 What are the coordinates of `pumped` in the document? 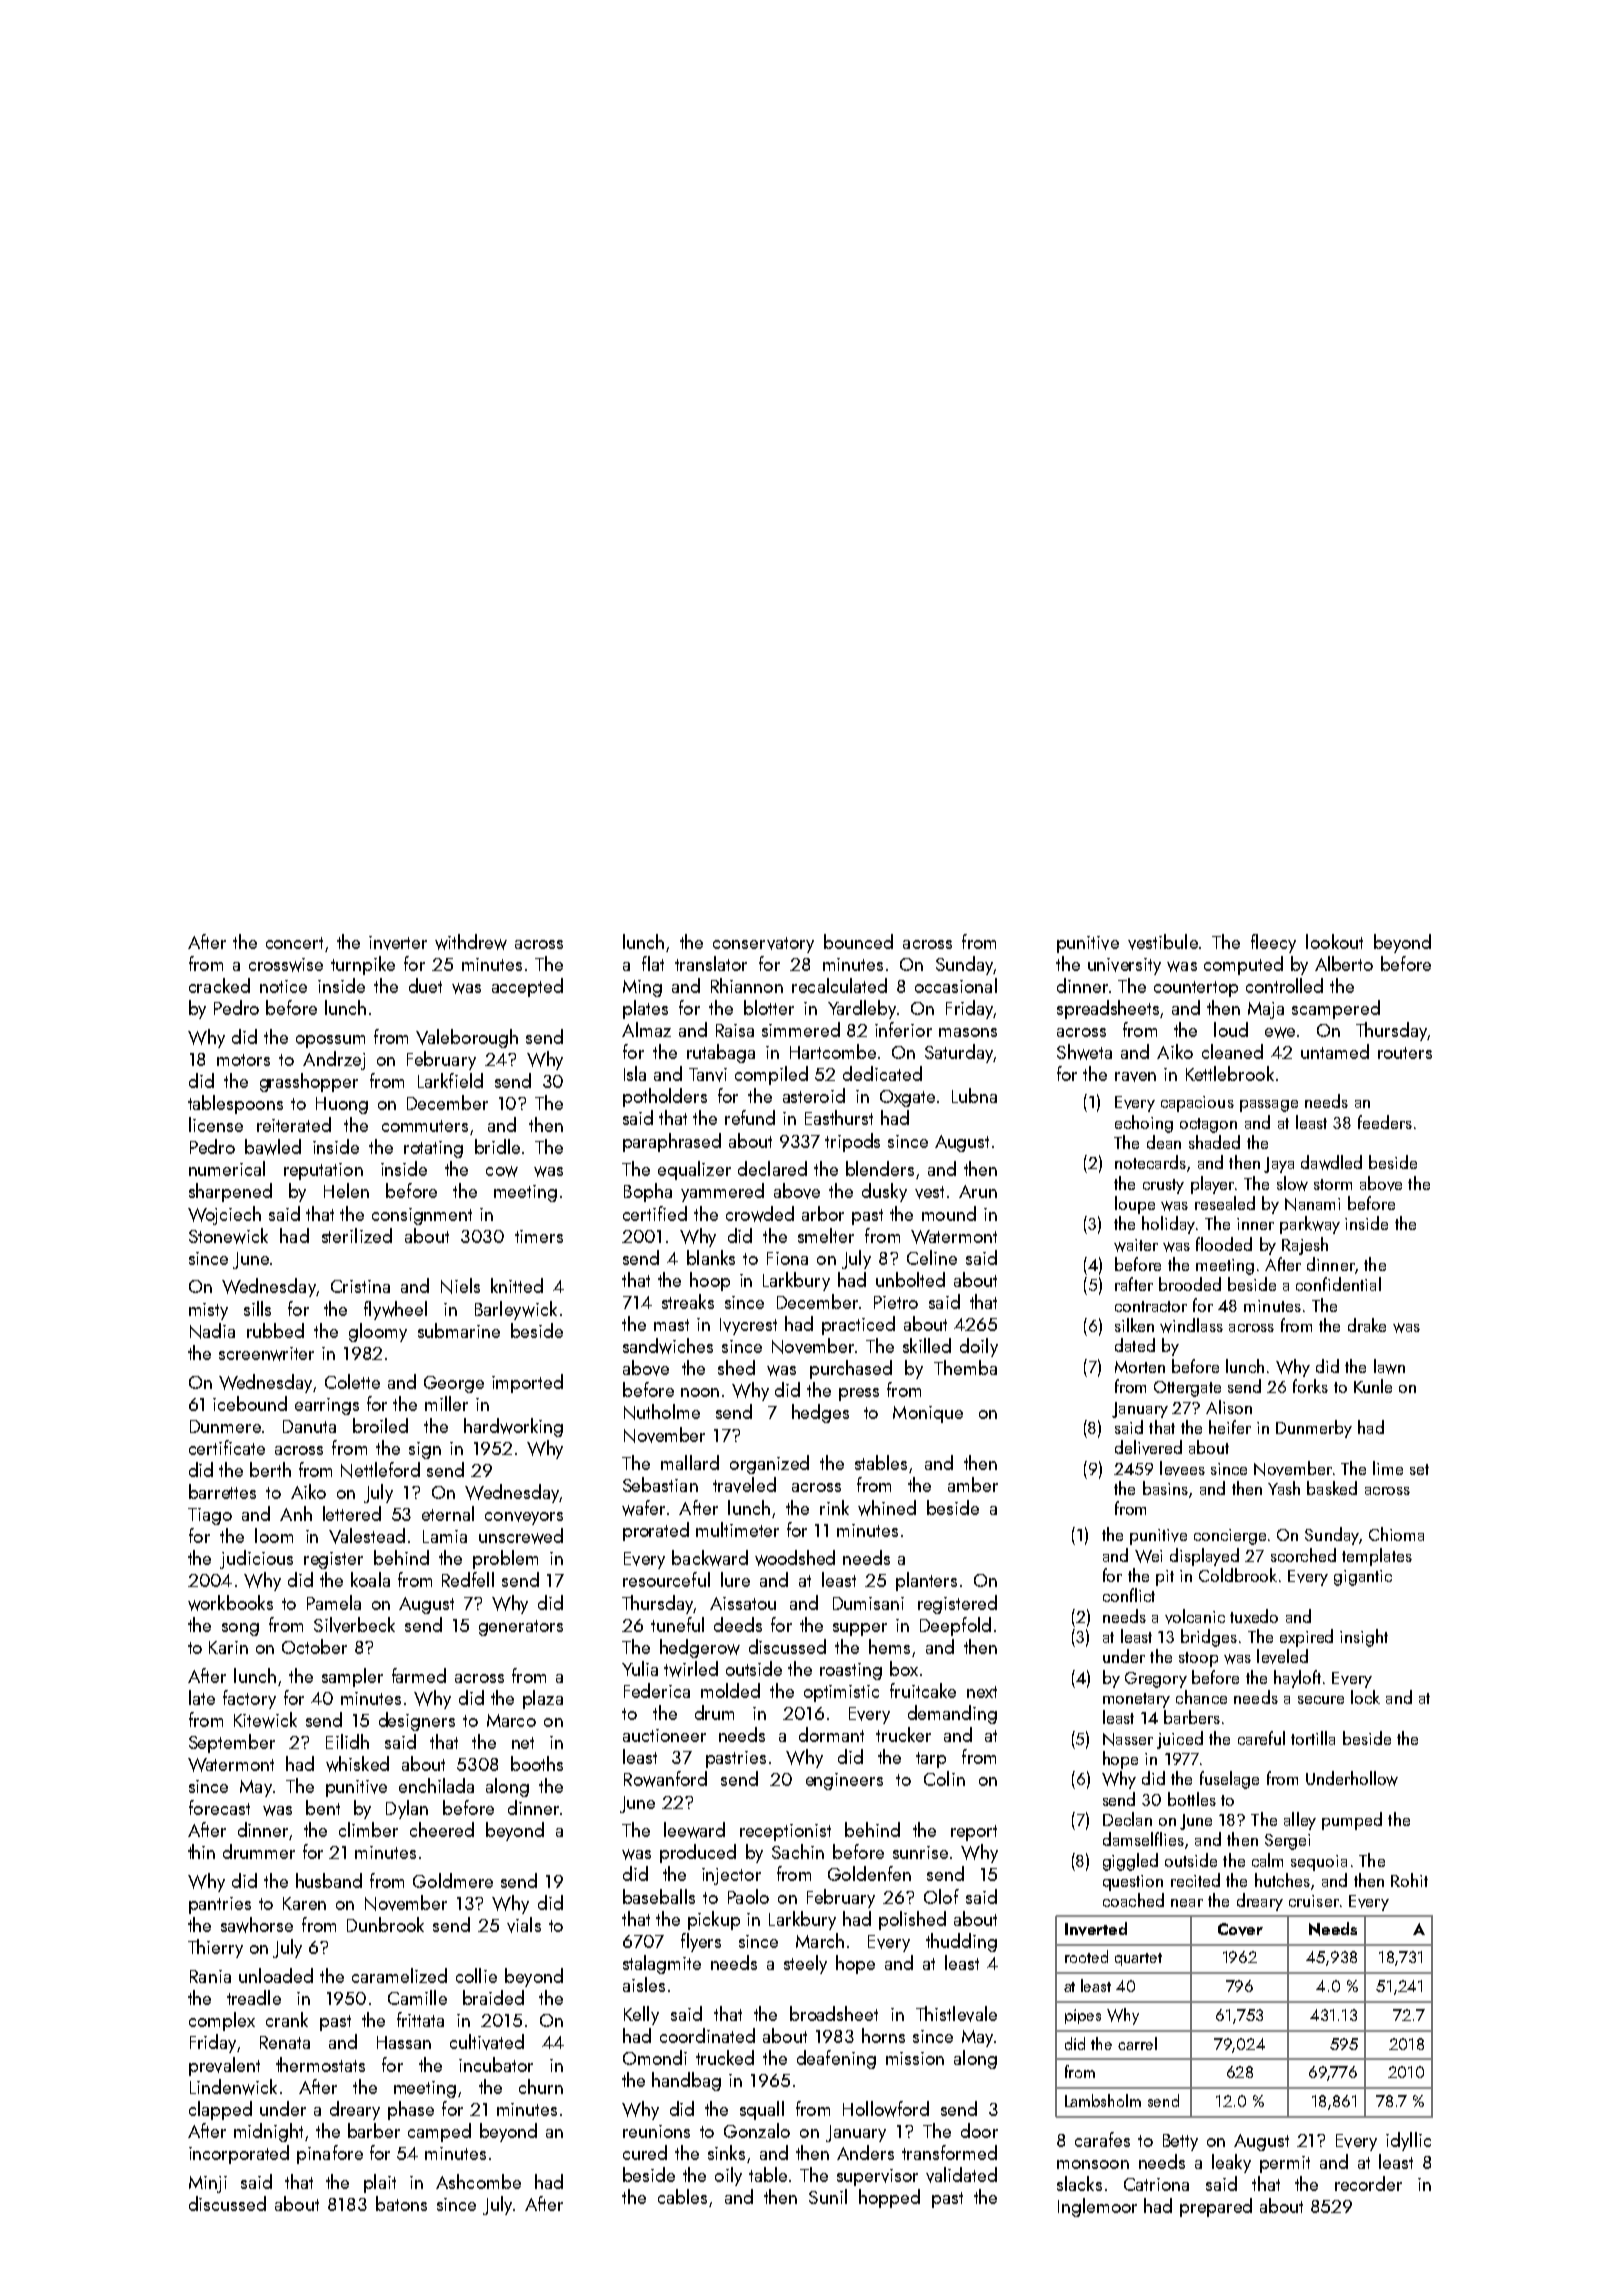 It's located at (1352, 1821).
